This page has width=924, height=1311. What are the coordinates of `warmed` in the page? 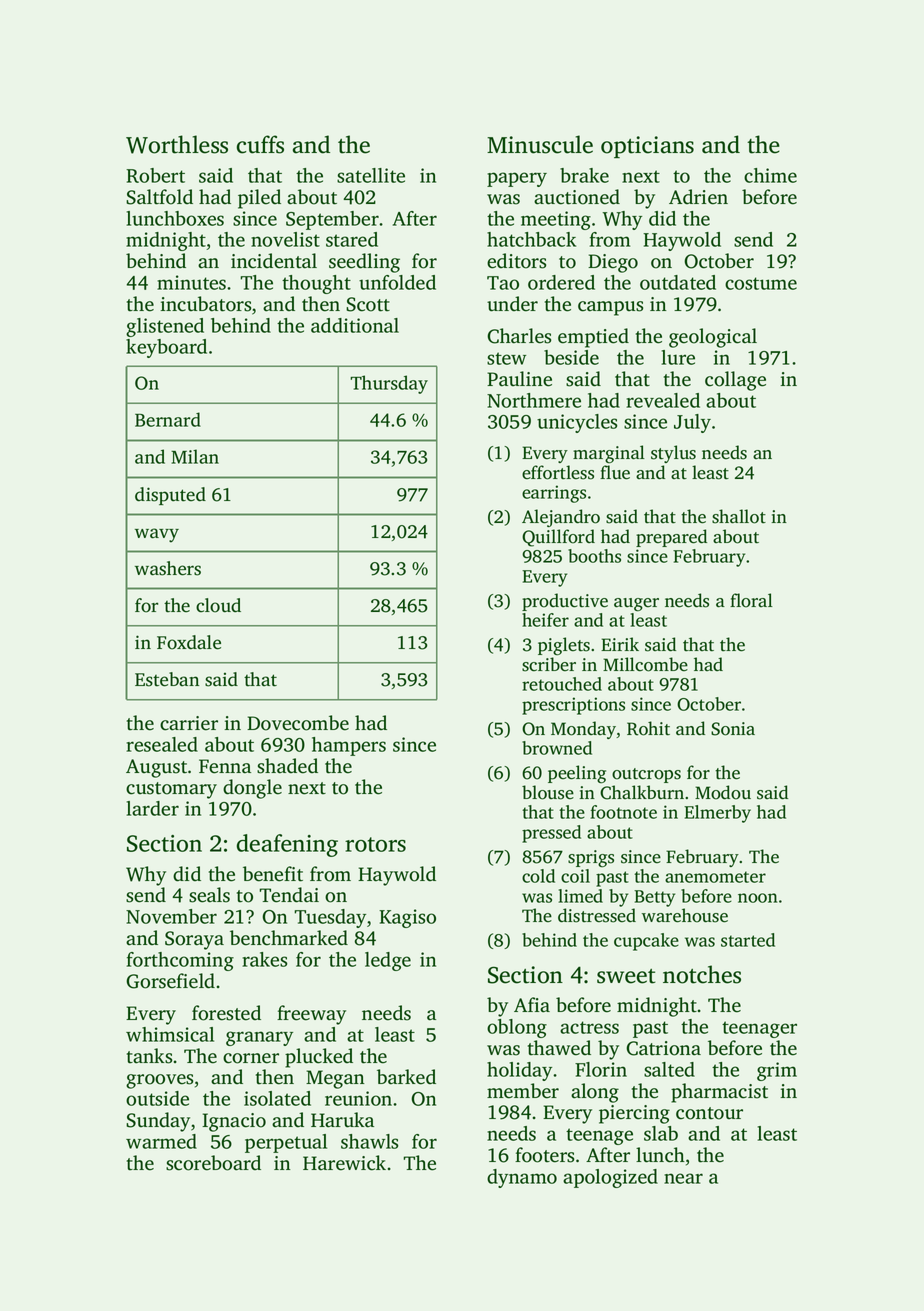 It's located at (161, 1141).
